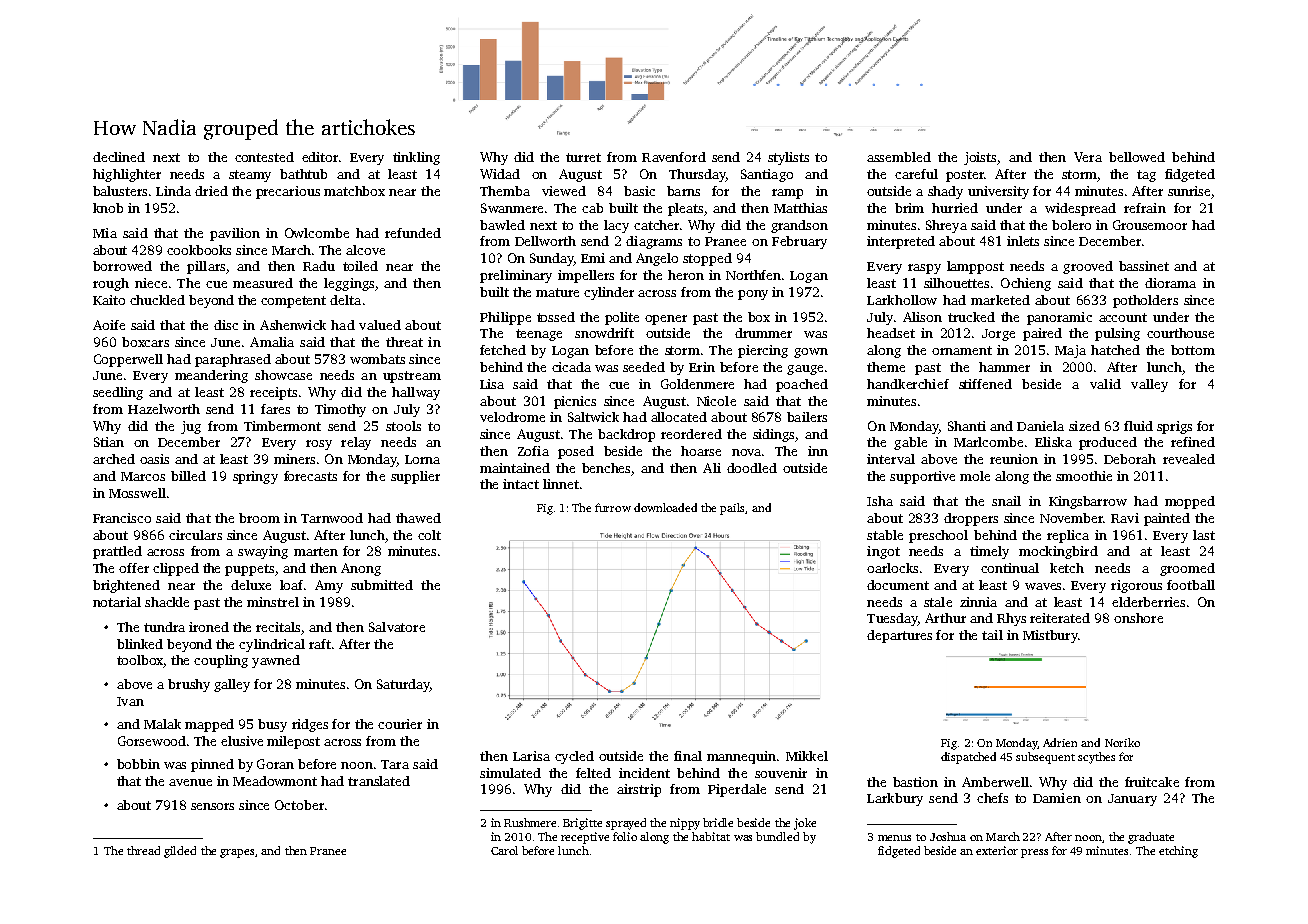 The height and width of the screenshot is (924, 1308). What do you see at coordinates (985, 384) in the screenshot?
I see `stiffened` at bounding box center [985, 384].
